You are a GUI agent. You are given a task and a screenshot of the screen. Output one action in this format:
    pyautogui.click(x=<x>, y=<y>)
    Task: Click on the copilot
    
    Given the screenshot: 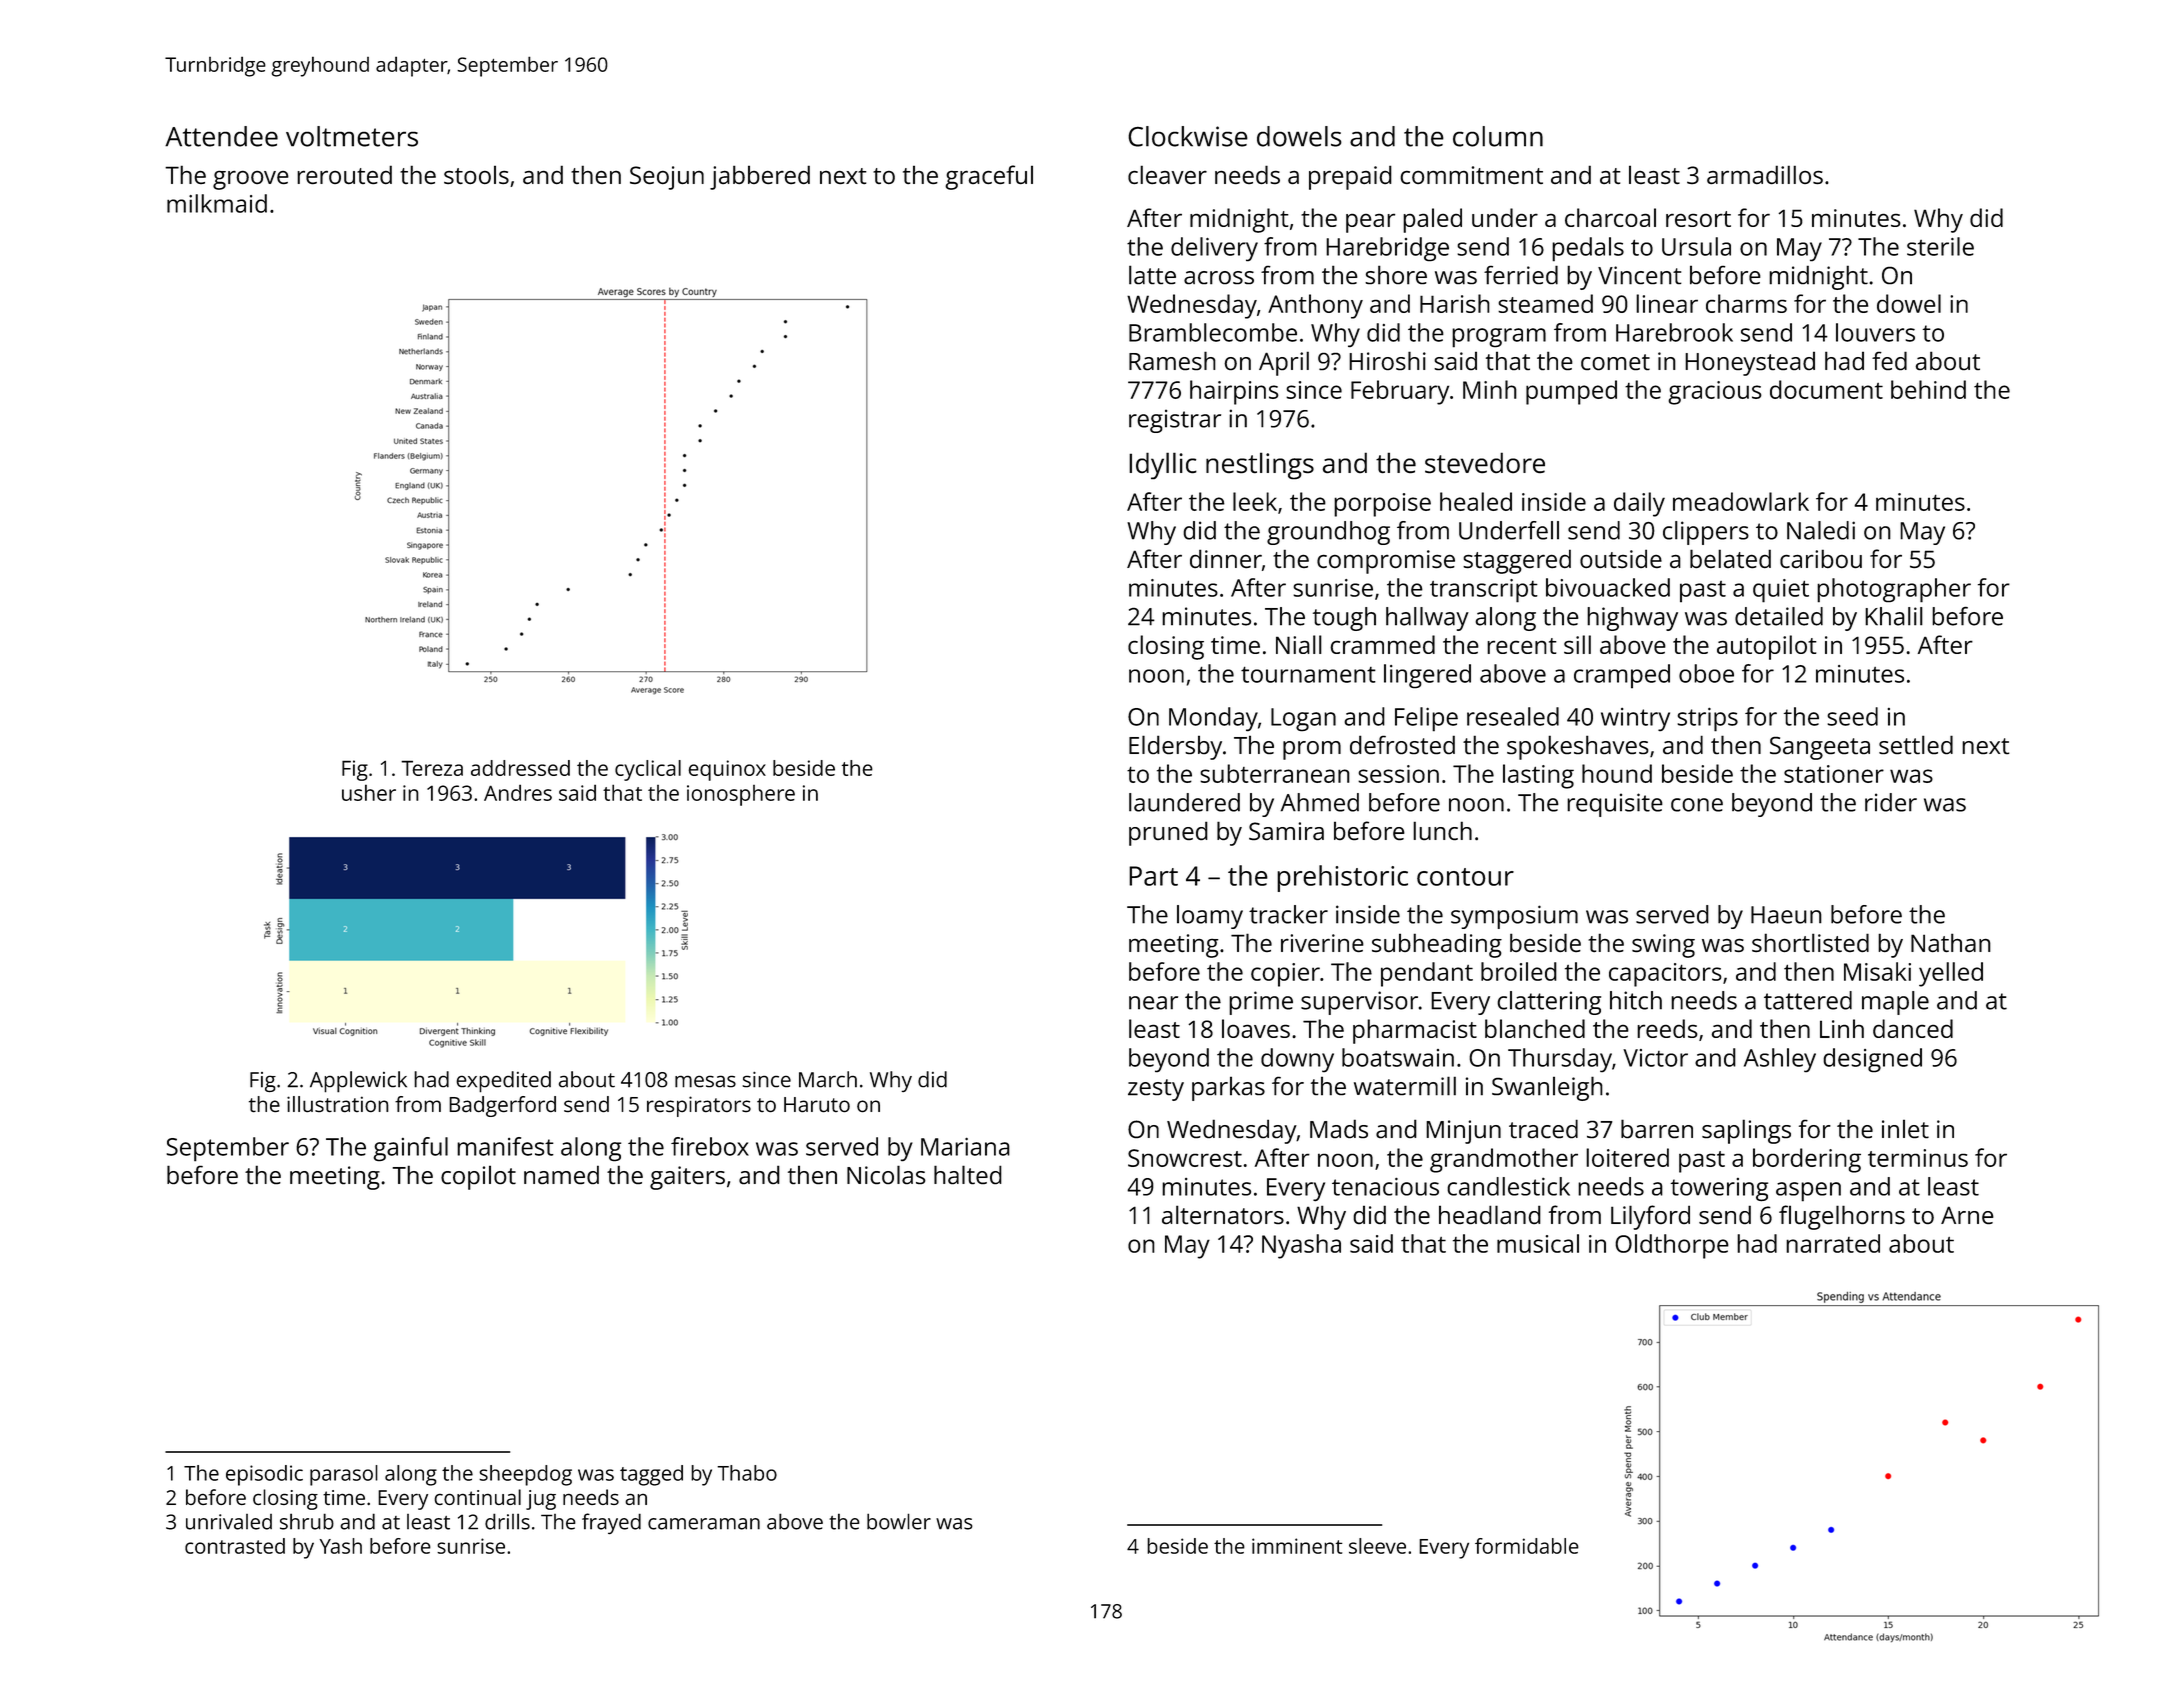 What is the action you would take?
    pyautogui.click(x=478, y=1178)
